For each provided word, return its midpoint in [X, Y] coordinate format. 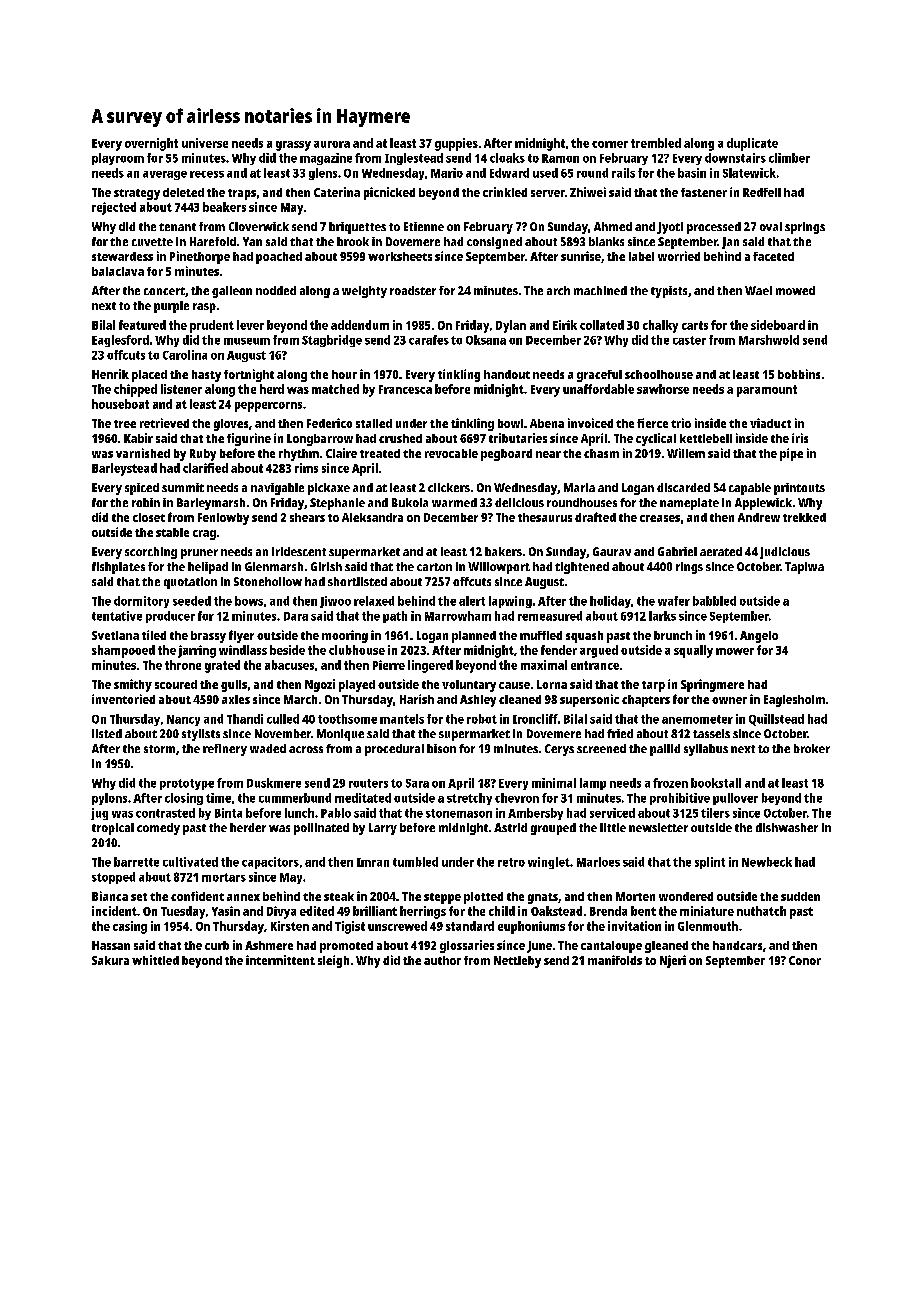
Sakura [110, 960]
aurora [332, 144]
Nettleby [517, 962]
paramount [767, 391]
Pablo [336, 813]
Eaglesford [120, 341]
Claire [341, 453]
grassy [293, 146]
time [218, 798]
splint [710, 863]
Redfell [762, 192]
